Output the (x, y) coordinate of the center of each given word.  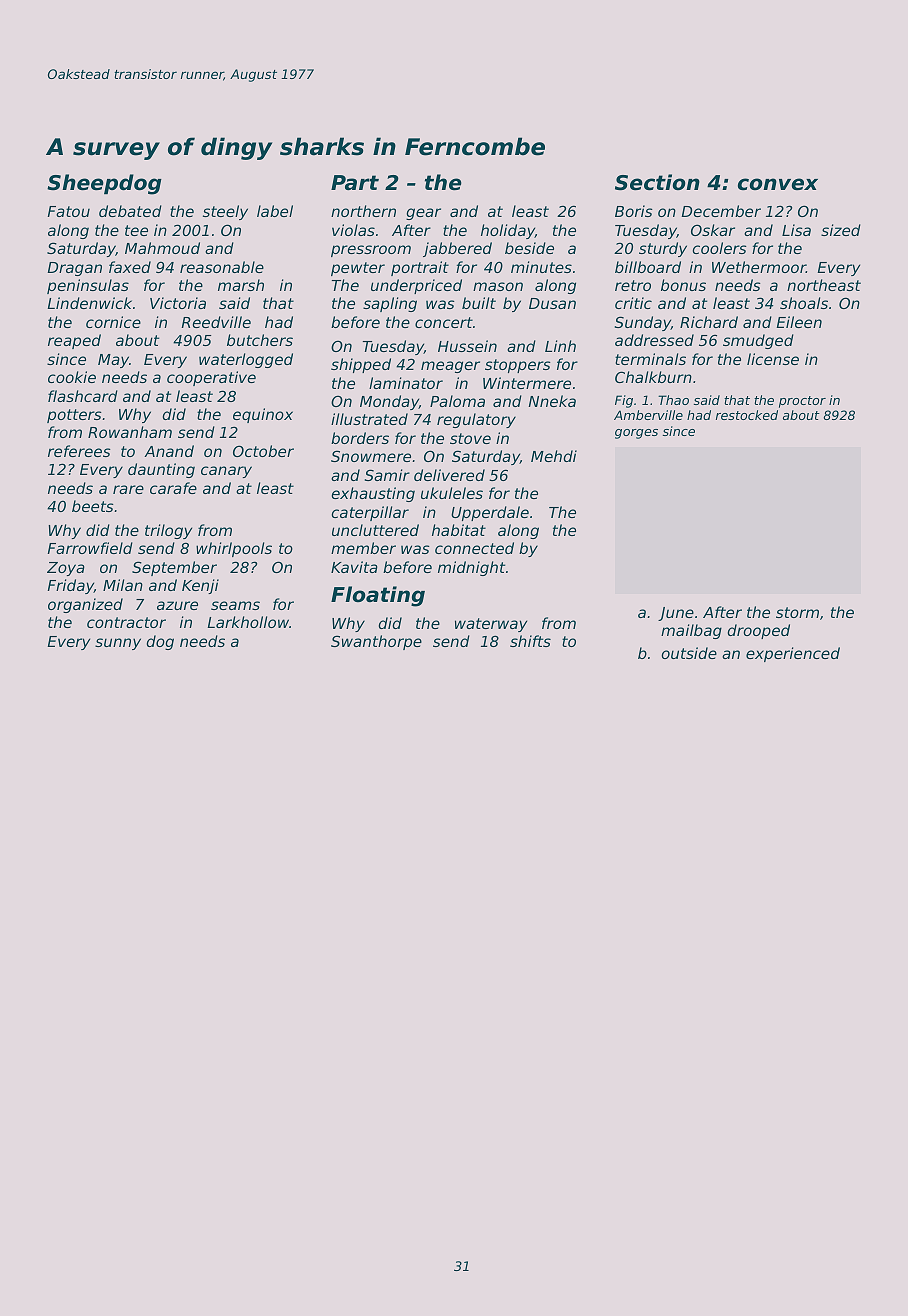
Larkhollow (248, 622)
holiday (508, 231)
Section (657, 182)
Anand (169, 451)
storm (797, 612)
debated (130, 211)
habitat (459, 530)
